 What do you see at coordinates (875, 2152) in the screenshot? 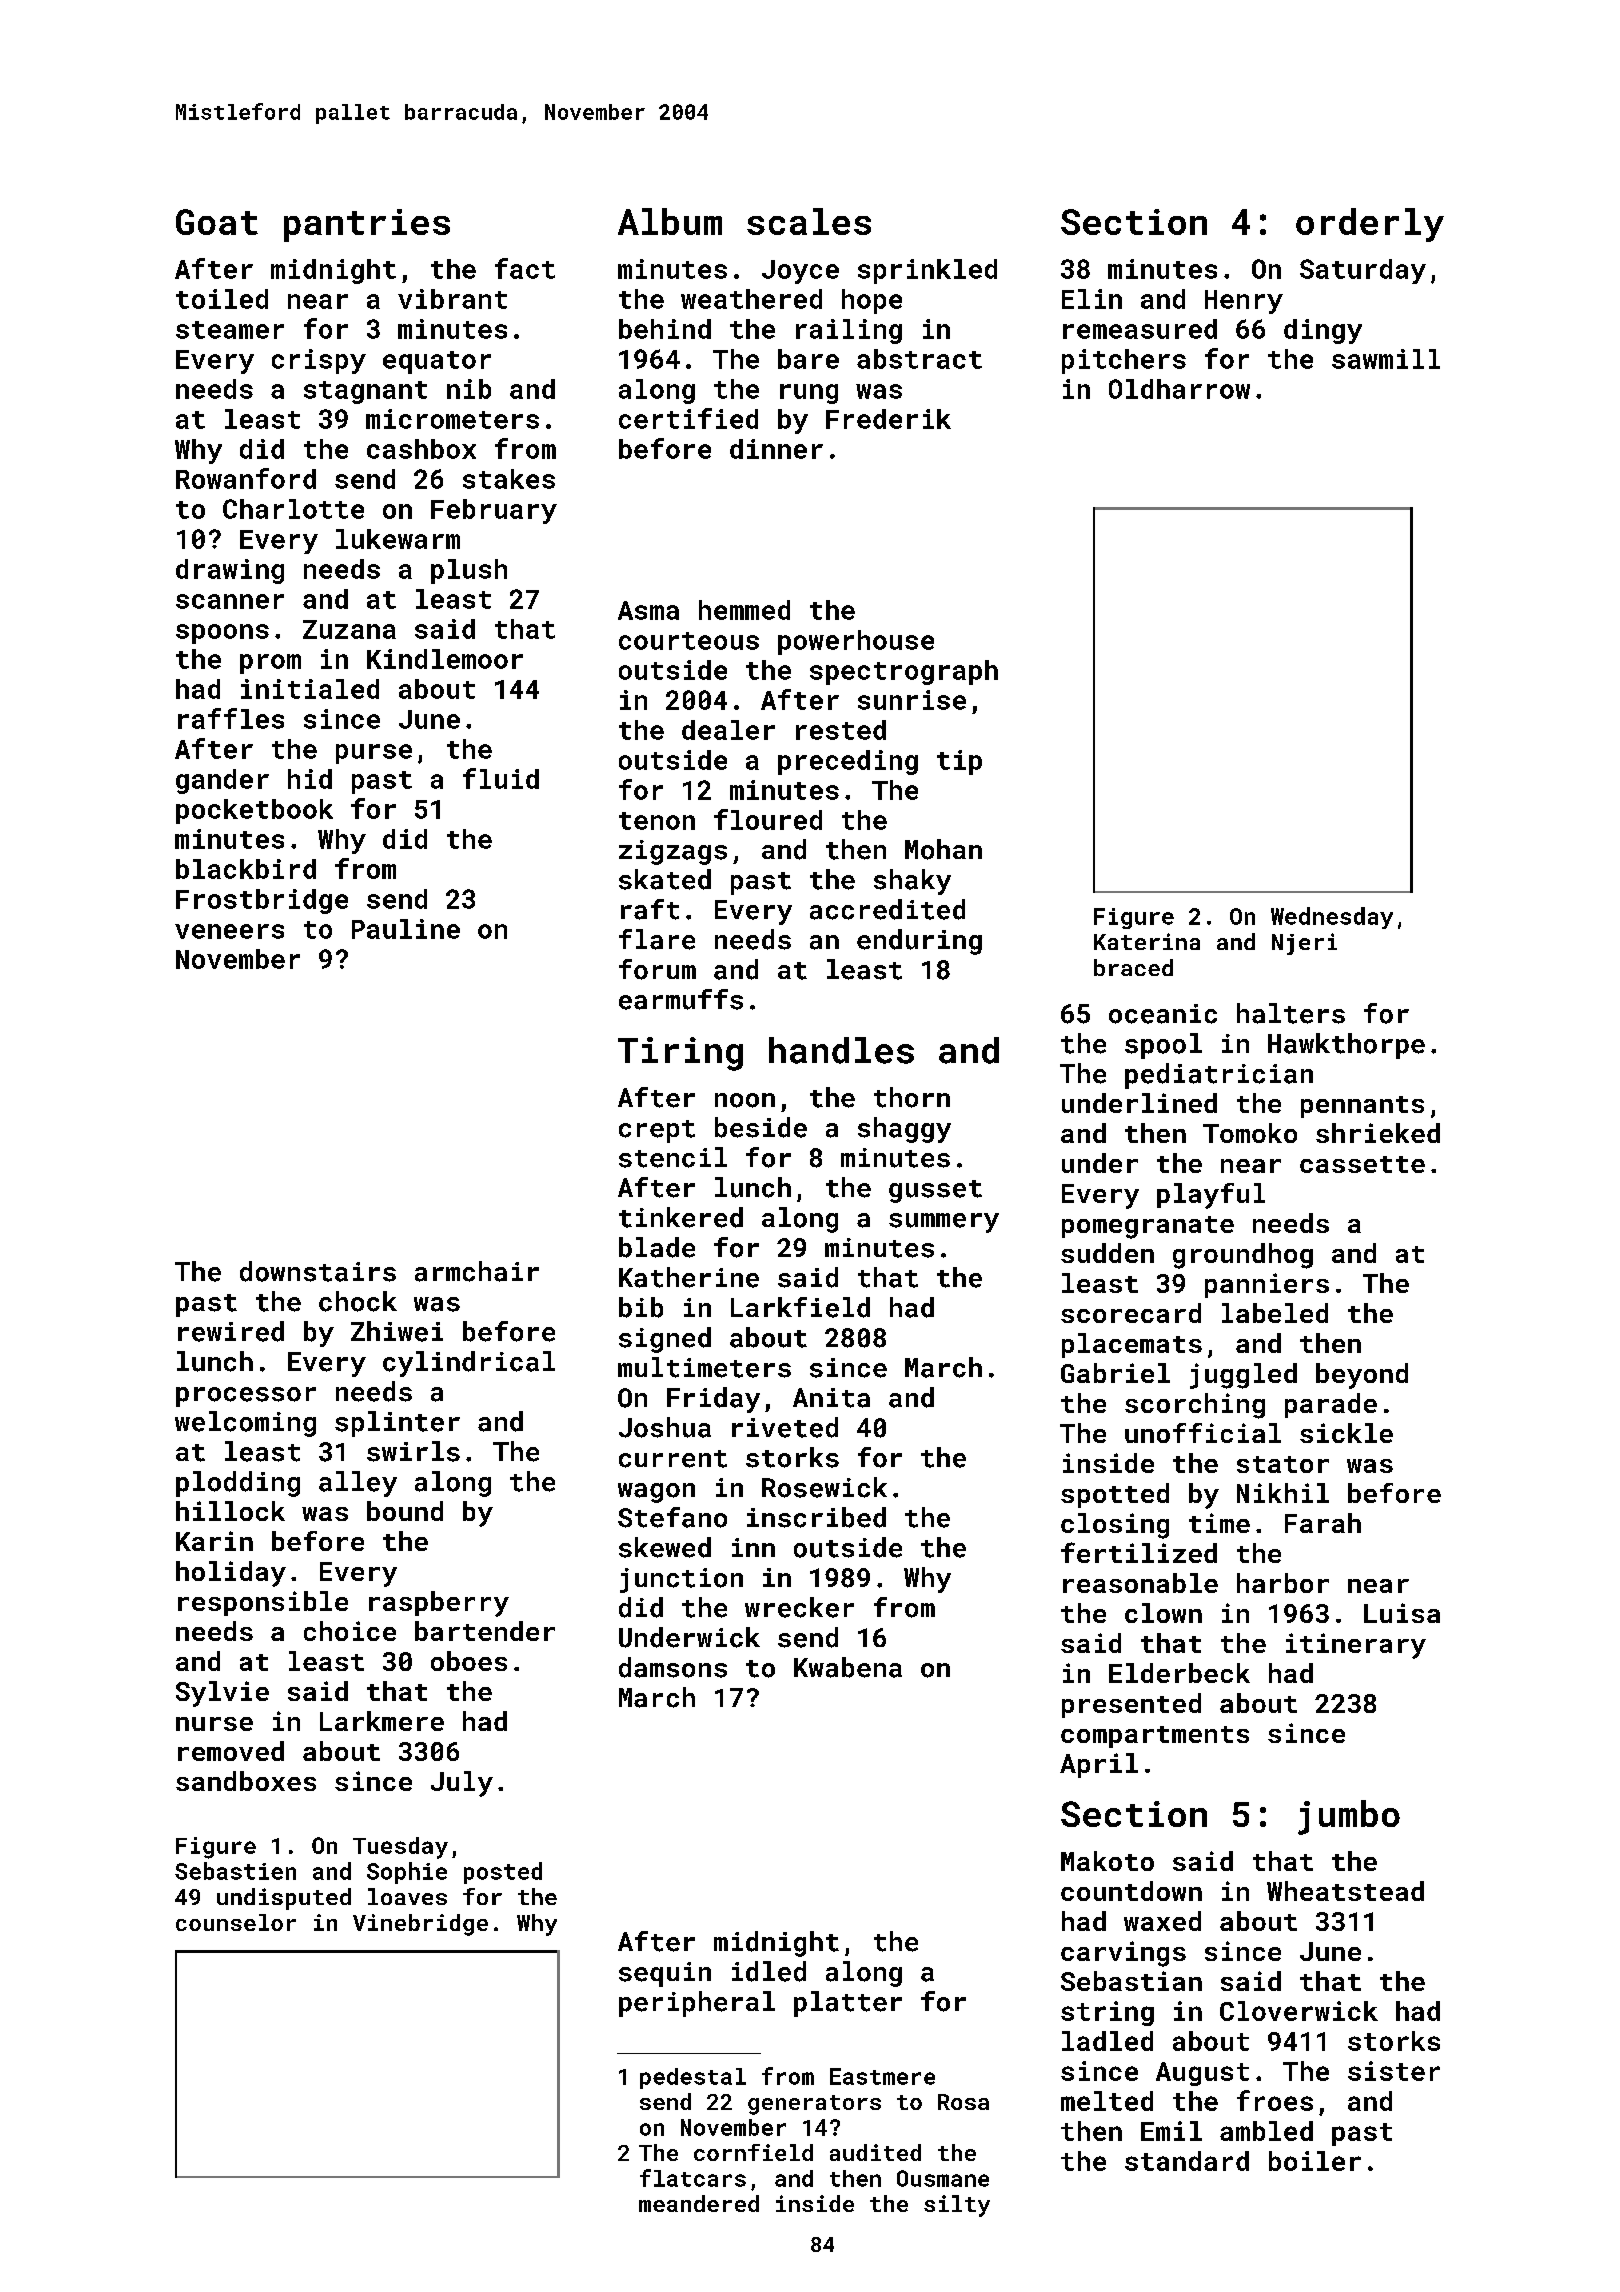
I see `audited` at bounding box center [875, 2152].
